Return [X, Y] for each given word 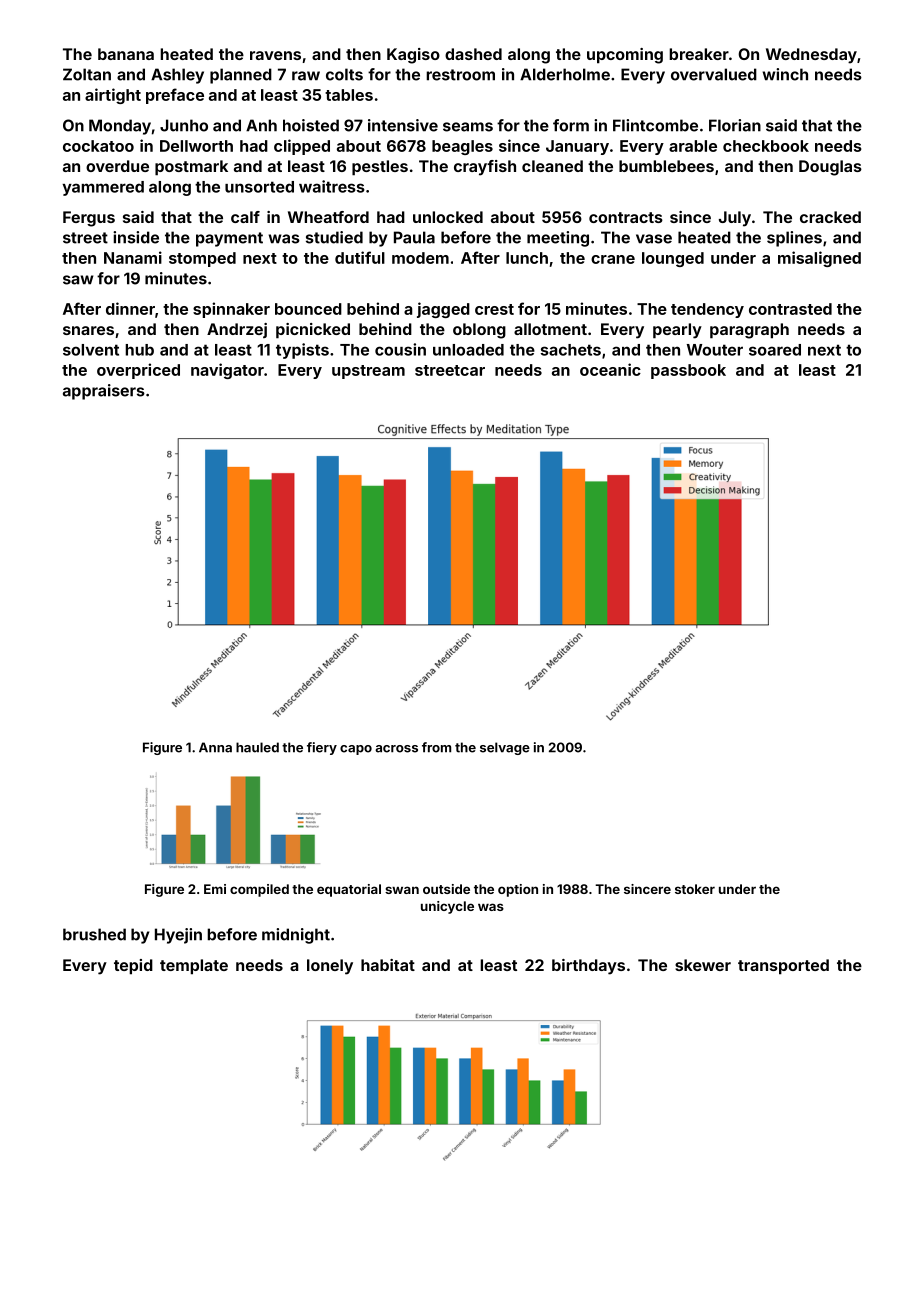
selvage [505, 748]
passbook [688, 371]
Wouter [715, 350]
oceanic [610, 369]
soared [775, 350]
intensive [403, 125]
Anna [215, 747]
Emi [215, 889]
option [518, 890]
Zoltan [87, 74]
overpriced [138, 371]
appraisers [104, 392]
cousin [400, 349]
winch [785, 74]
